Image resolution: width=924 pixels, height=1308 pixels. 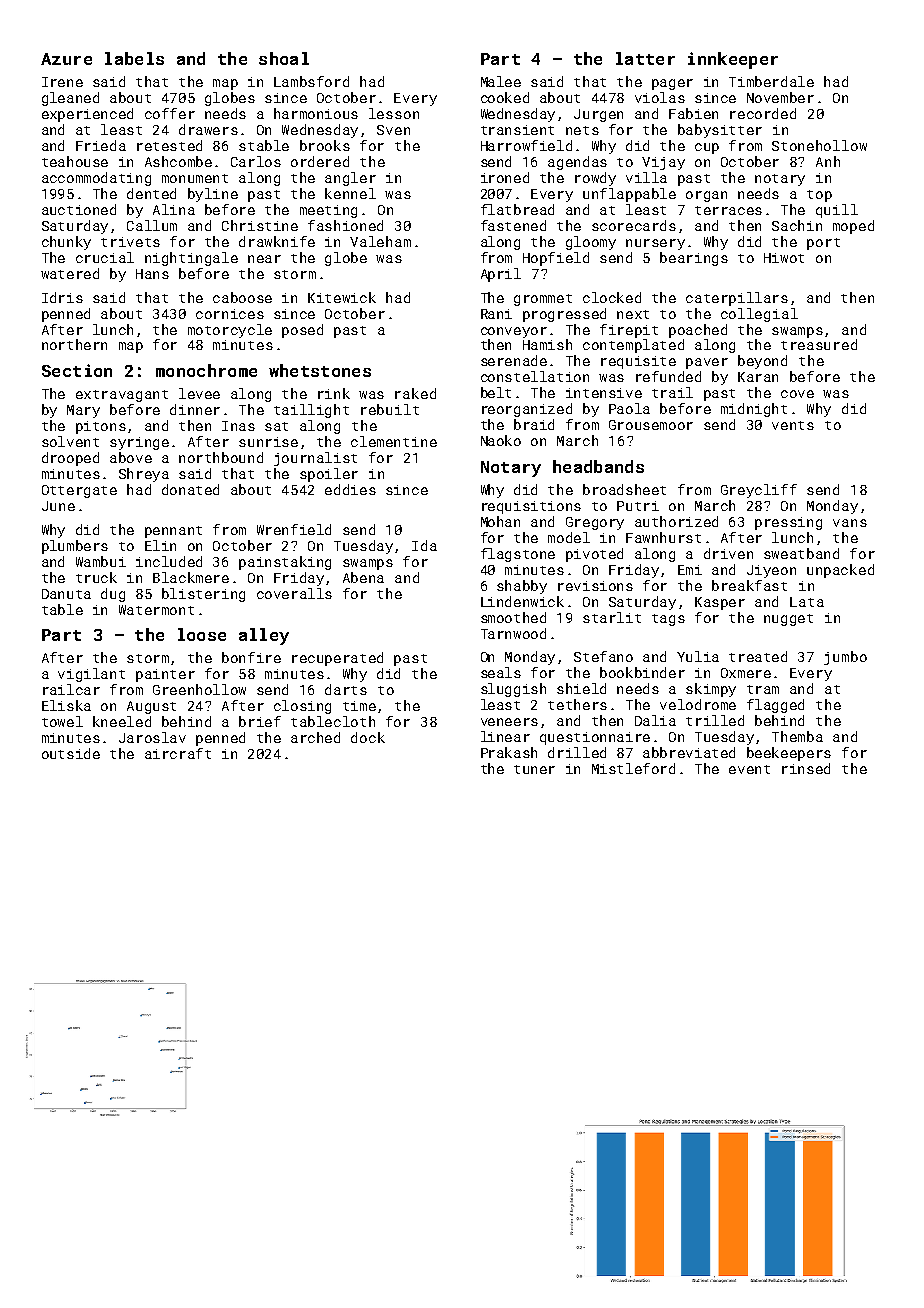 What do you see at coordinates (66, 243) in the screenshot?
I see `chunky` at bounding box center [66, 243].
